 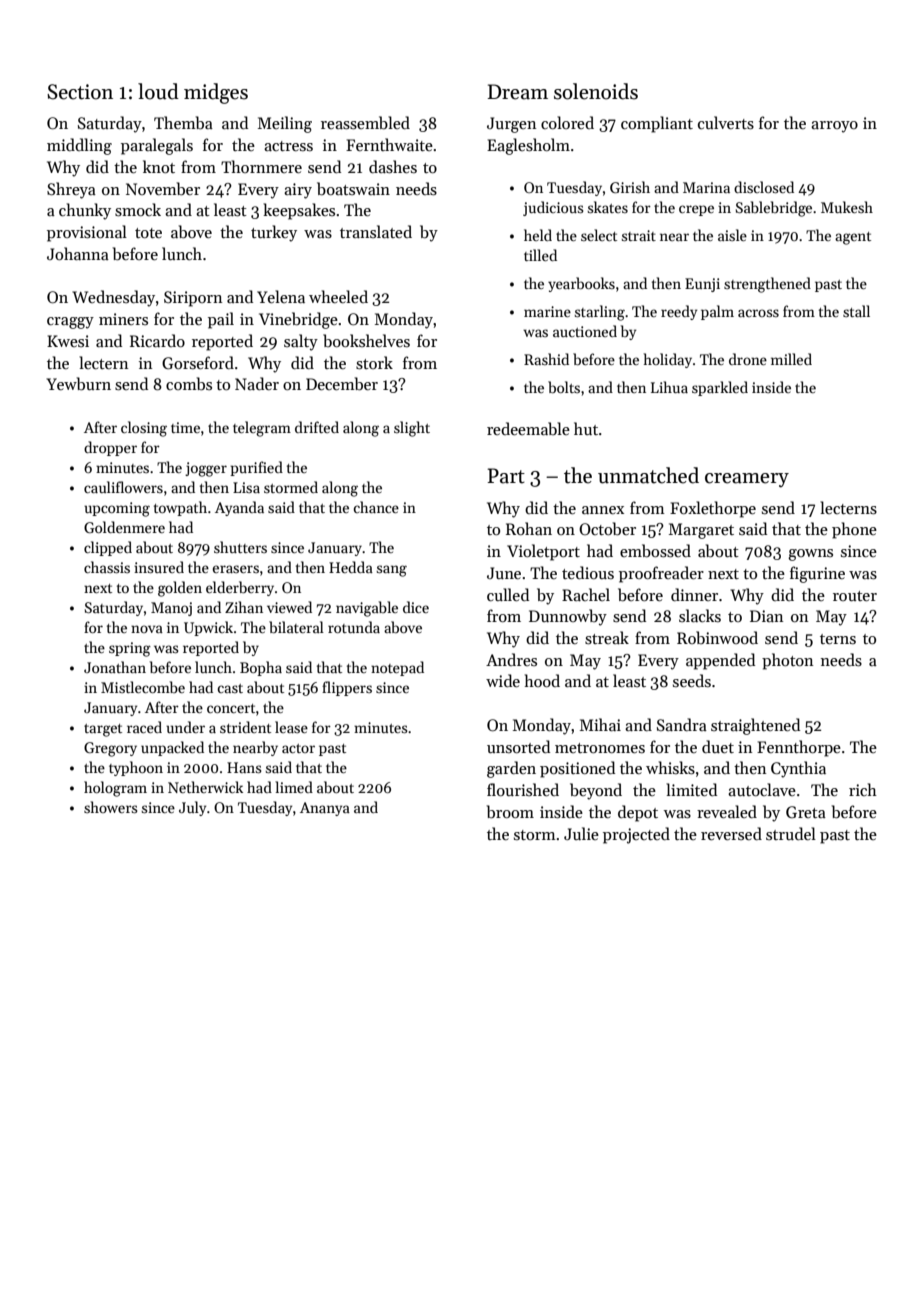 What do you see at coordinates (192, 808) in the page?
I see `July` at bounding box center [192, 808].
